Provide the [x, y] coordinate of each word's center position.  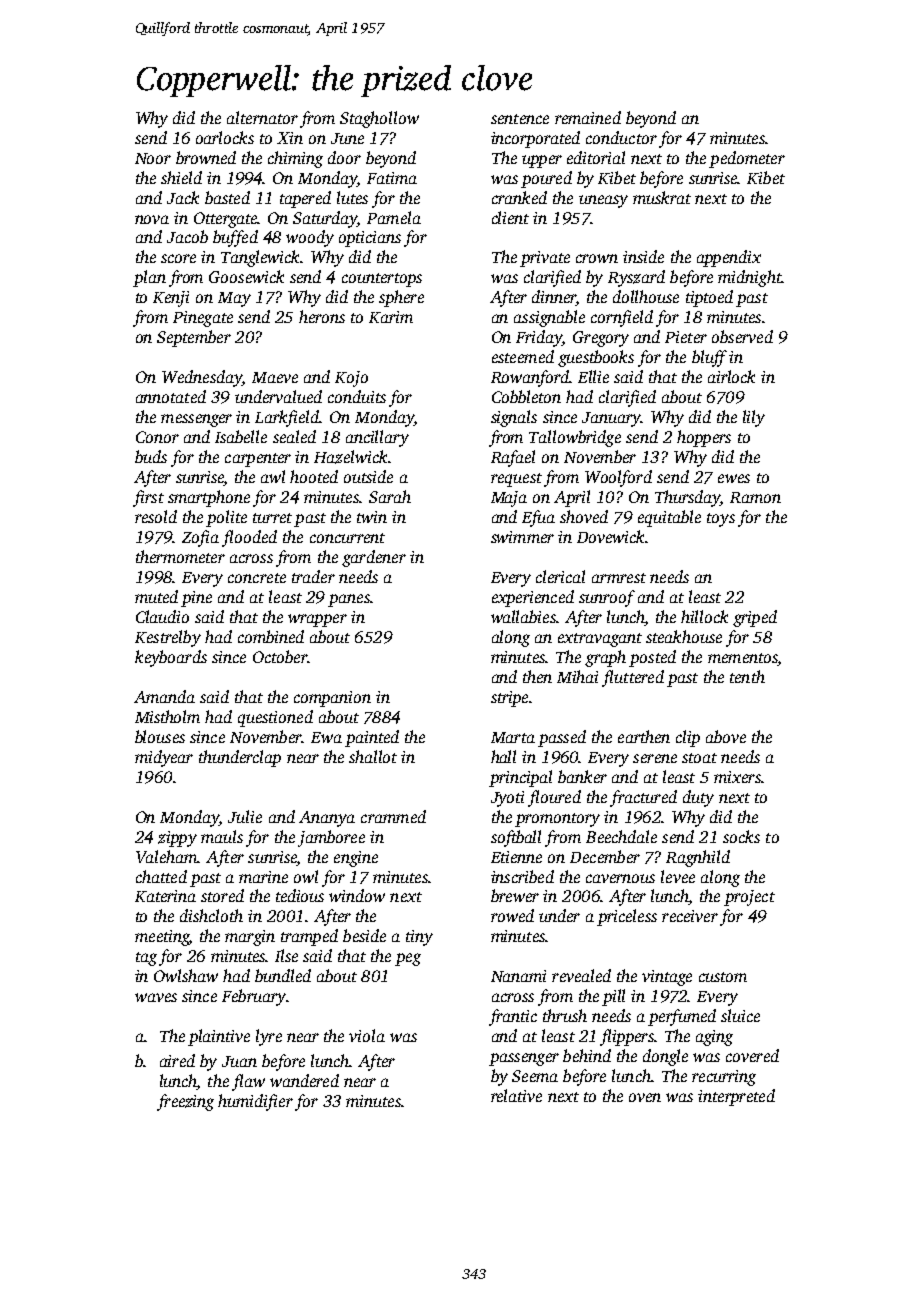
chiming [295, 159]
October [280, 656]
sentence [520, 119]
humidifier [255, 1102]
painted [372, 738]
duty [698, 798]
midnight [749, 278]
